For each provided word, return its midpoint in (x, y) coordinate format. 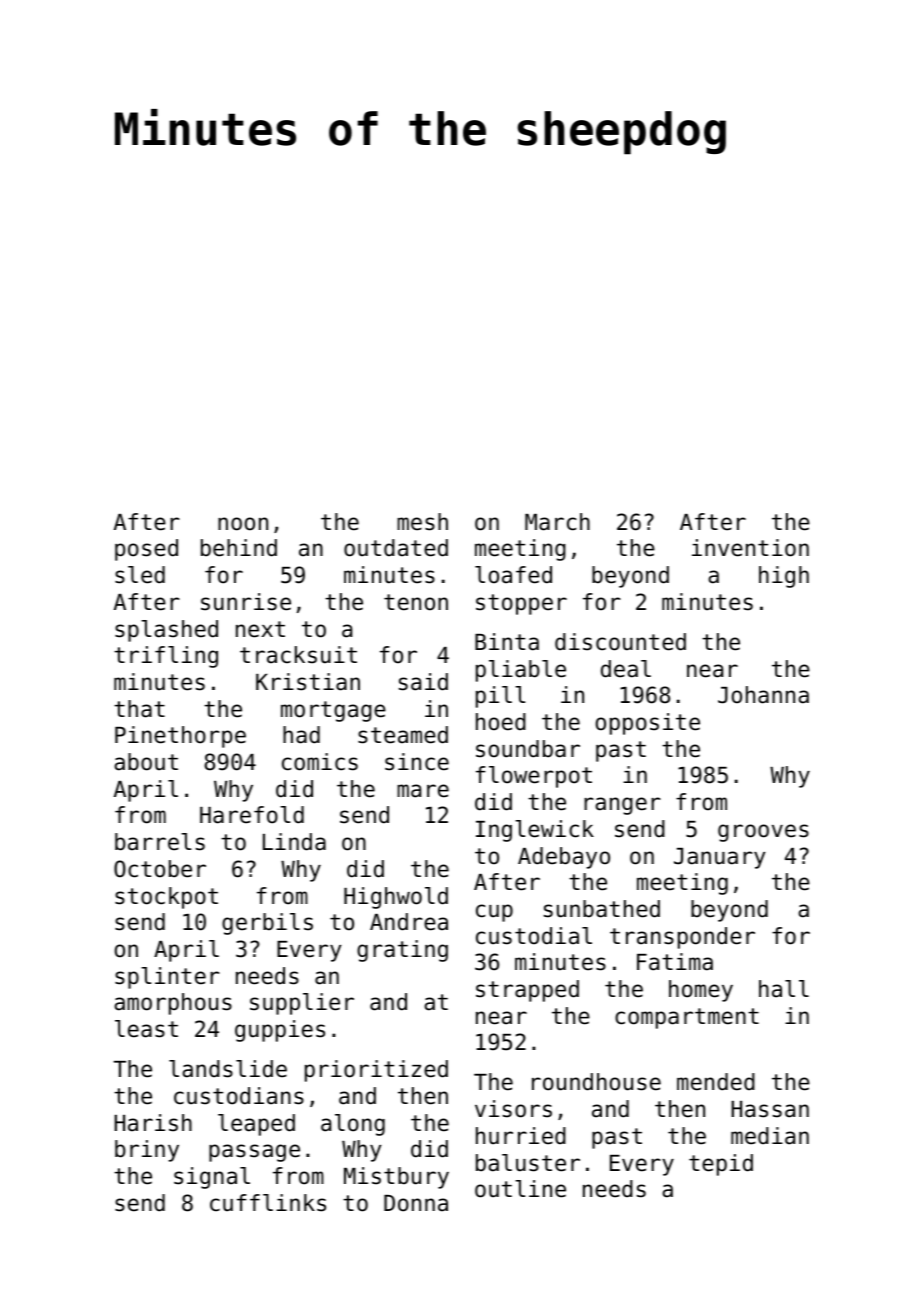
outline (520, 1189)
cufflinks (268, 1203)
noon (243, 524)
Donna (416, 1203)
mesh (422, 522)
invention (750, 548)
